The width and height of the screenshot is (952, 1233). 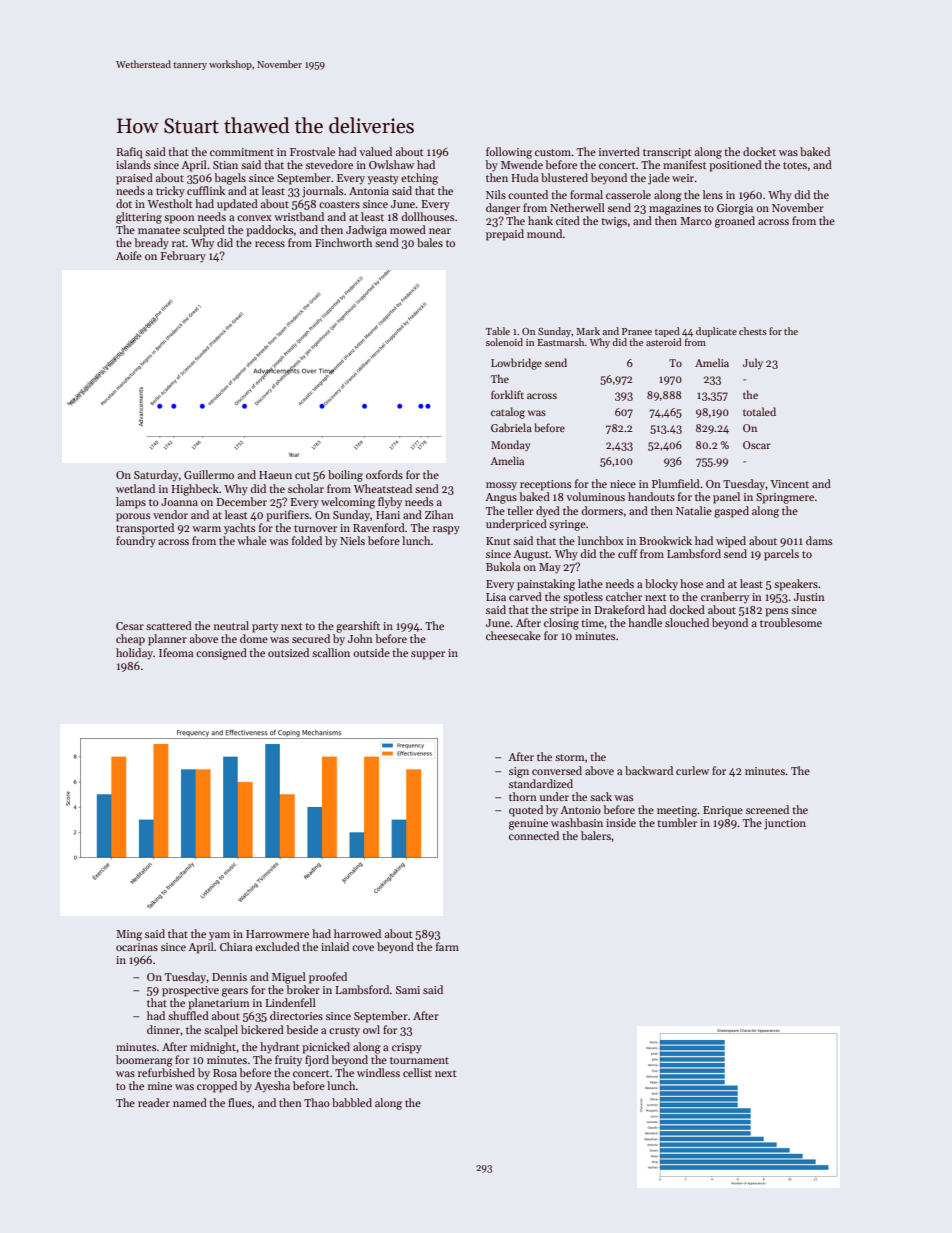 I want to click on paddocks, so click(x=269, y=231).
